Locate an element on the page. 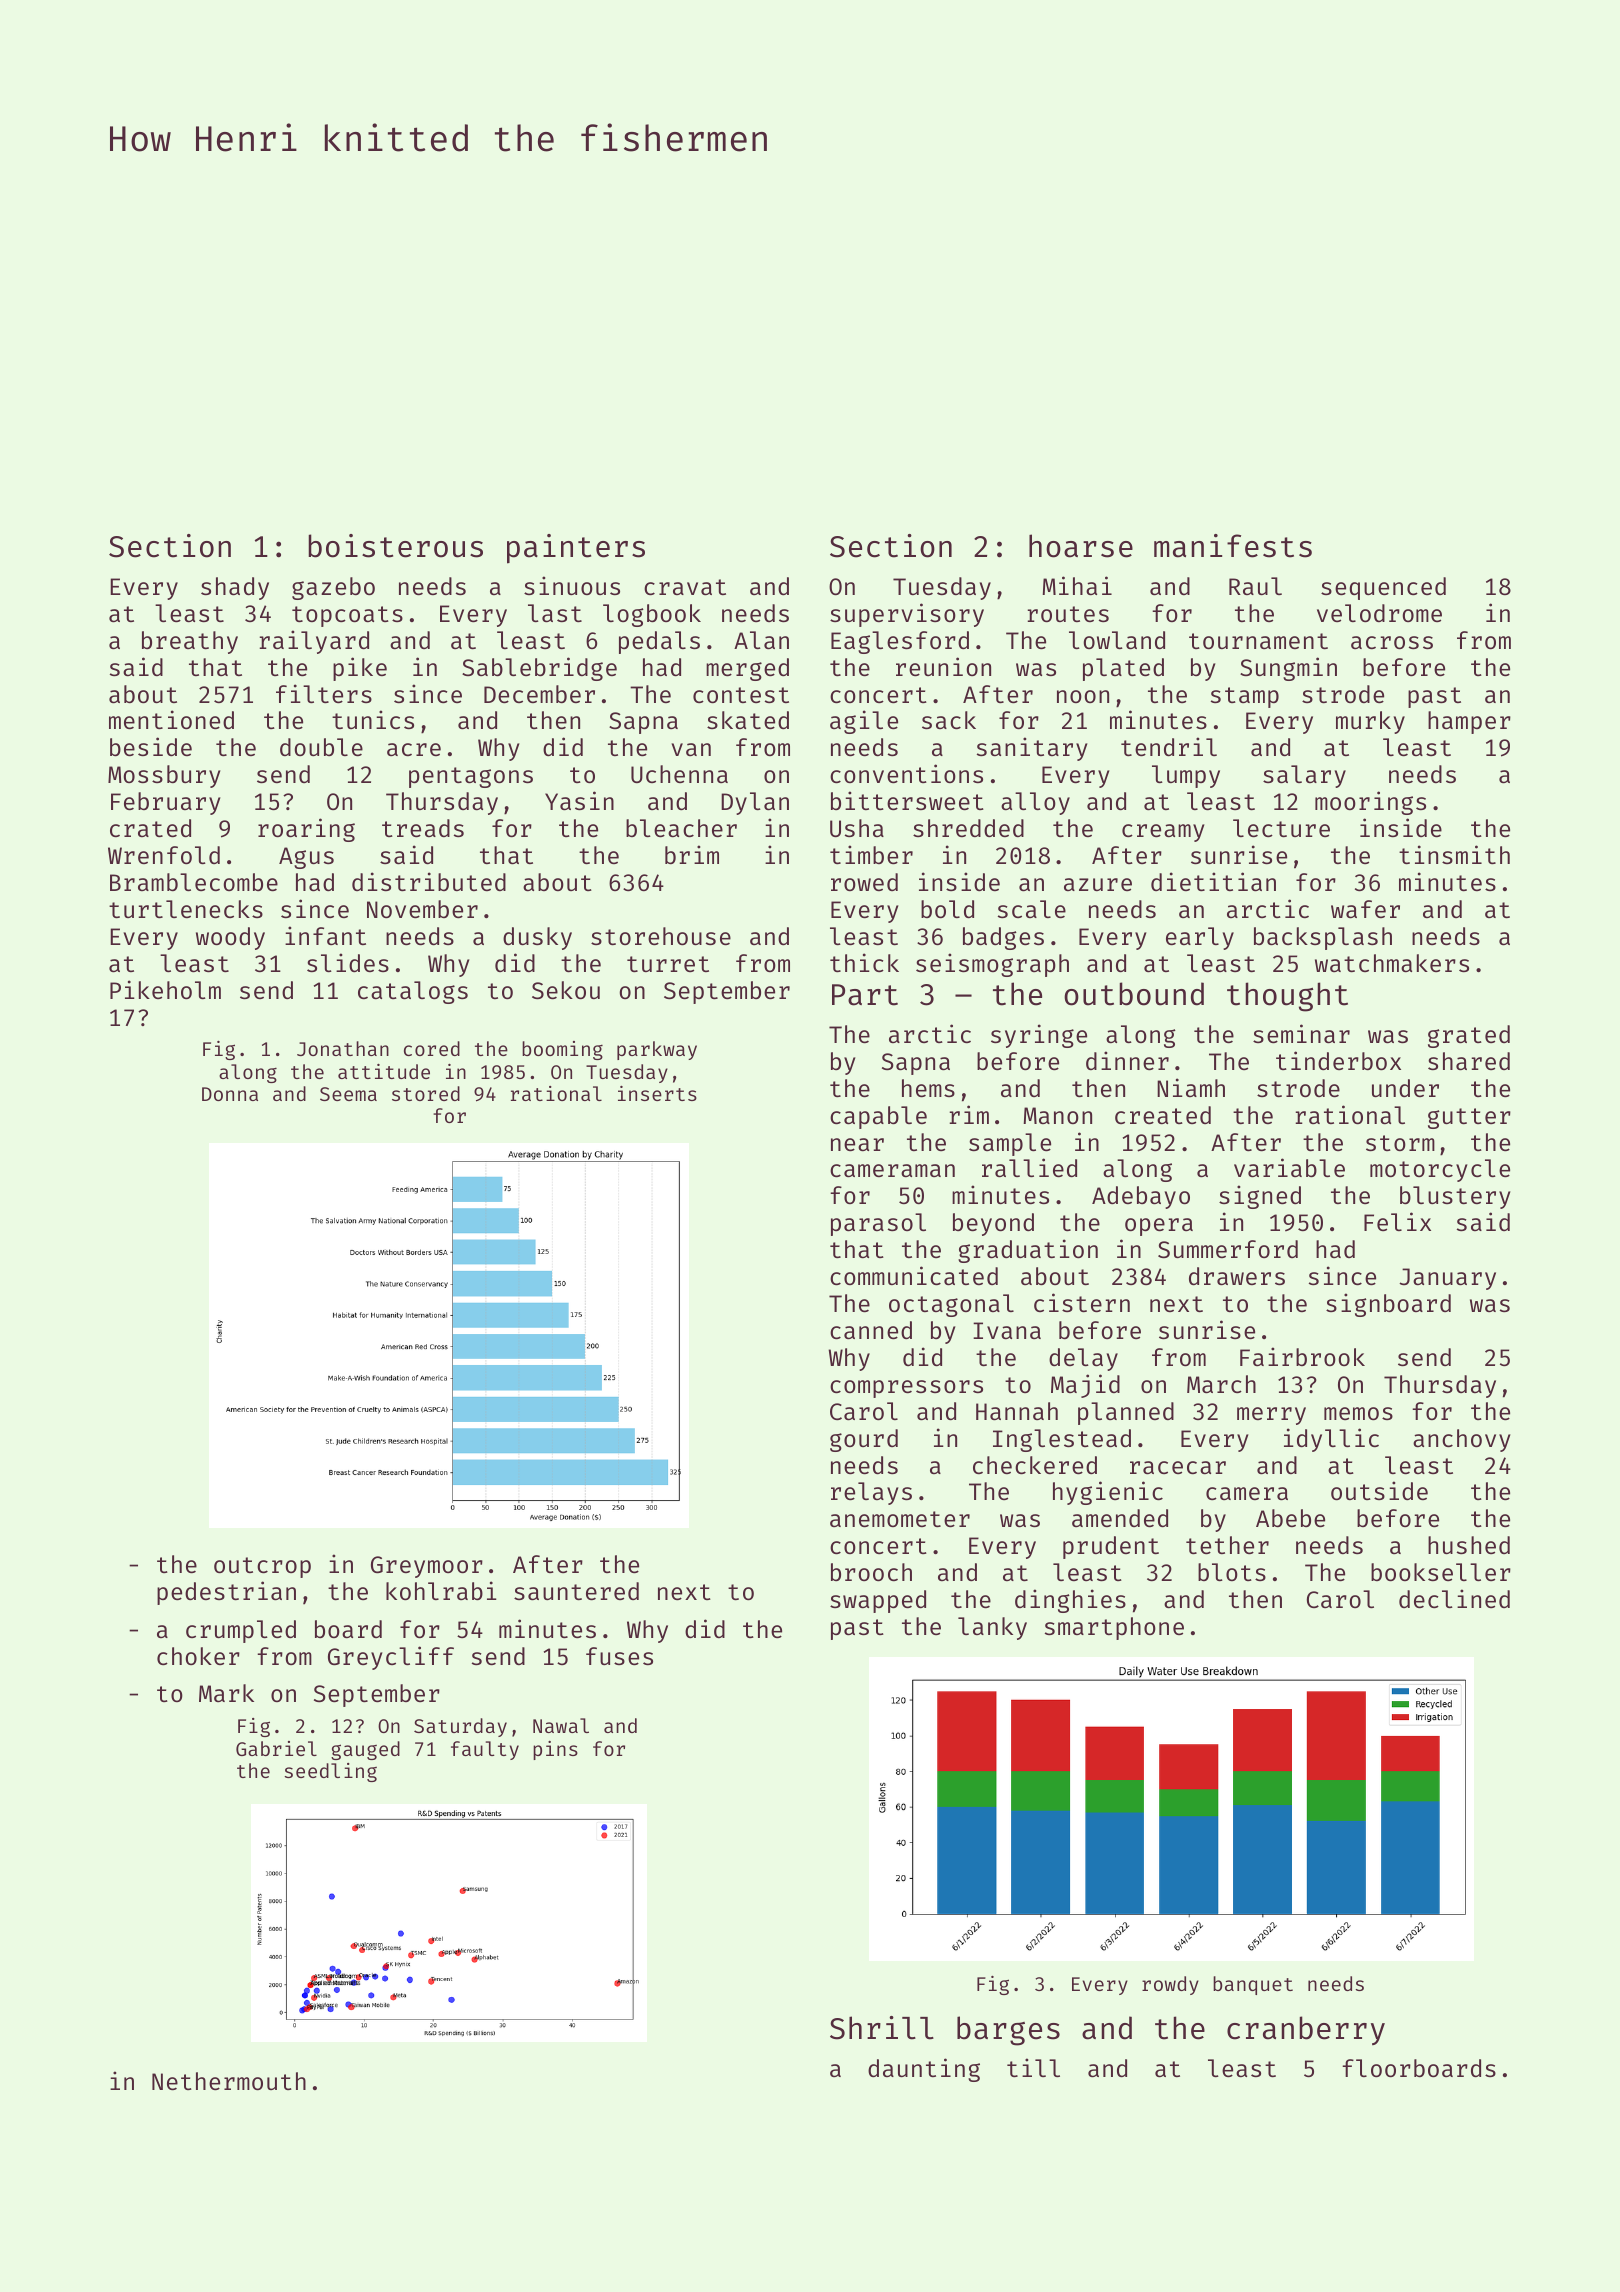 This document has width=1620, height=2292. shared is located at coordinates (1469, 1061).
